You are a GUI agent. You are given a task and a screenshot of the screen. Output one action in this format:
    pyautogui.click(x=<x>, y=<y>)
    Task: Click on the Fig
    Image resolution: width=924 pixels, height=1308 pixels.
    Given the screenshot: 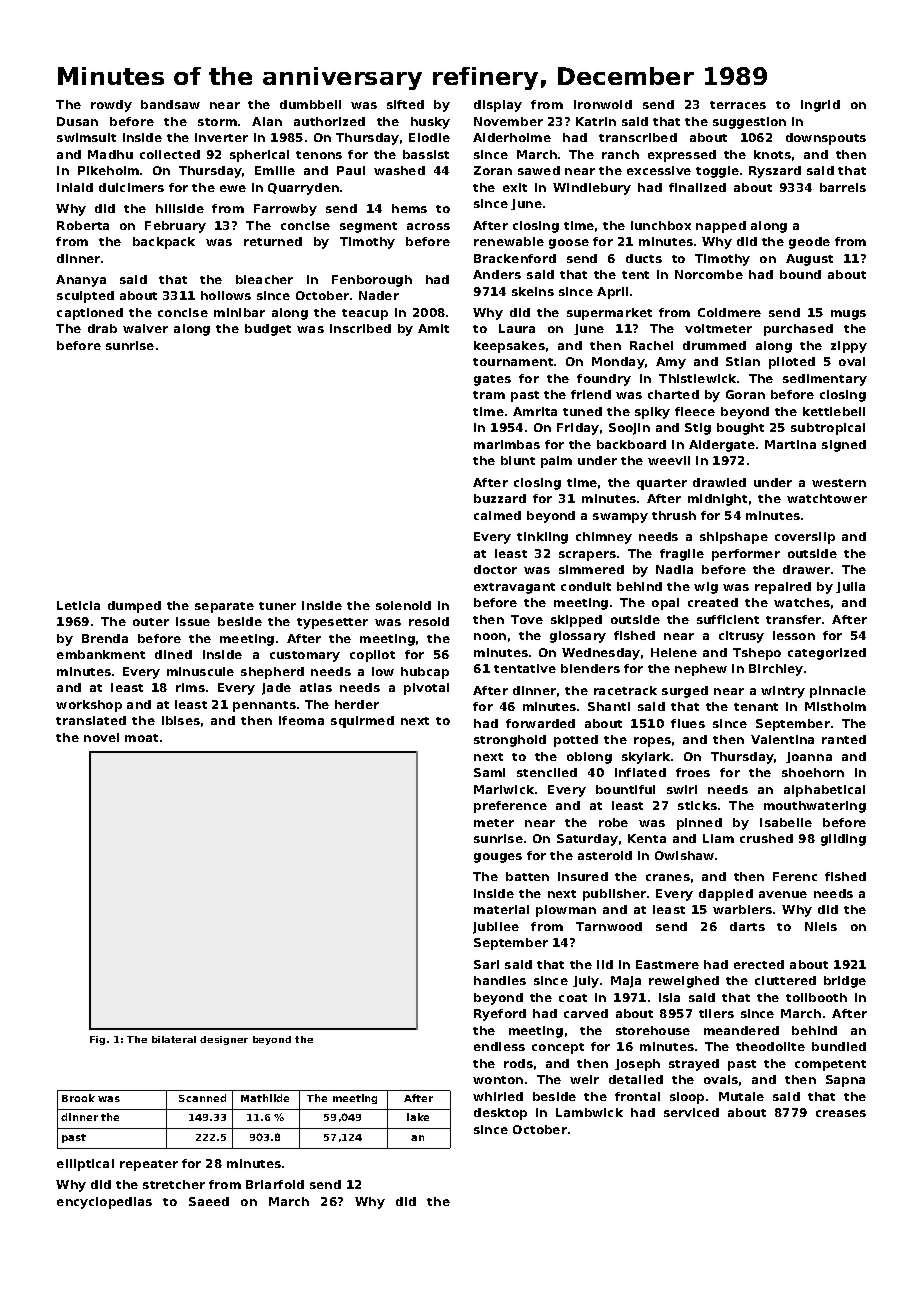 What is the action you would take?
    pyautogui.click(x=97, y=1040)
